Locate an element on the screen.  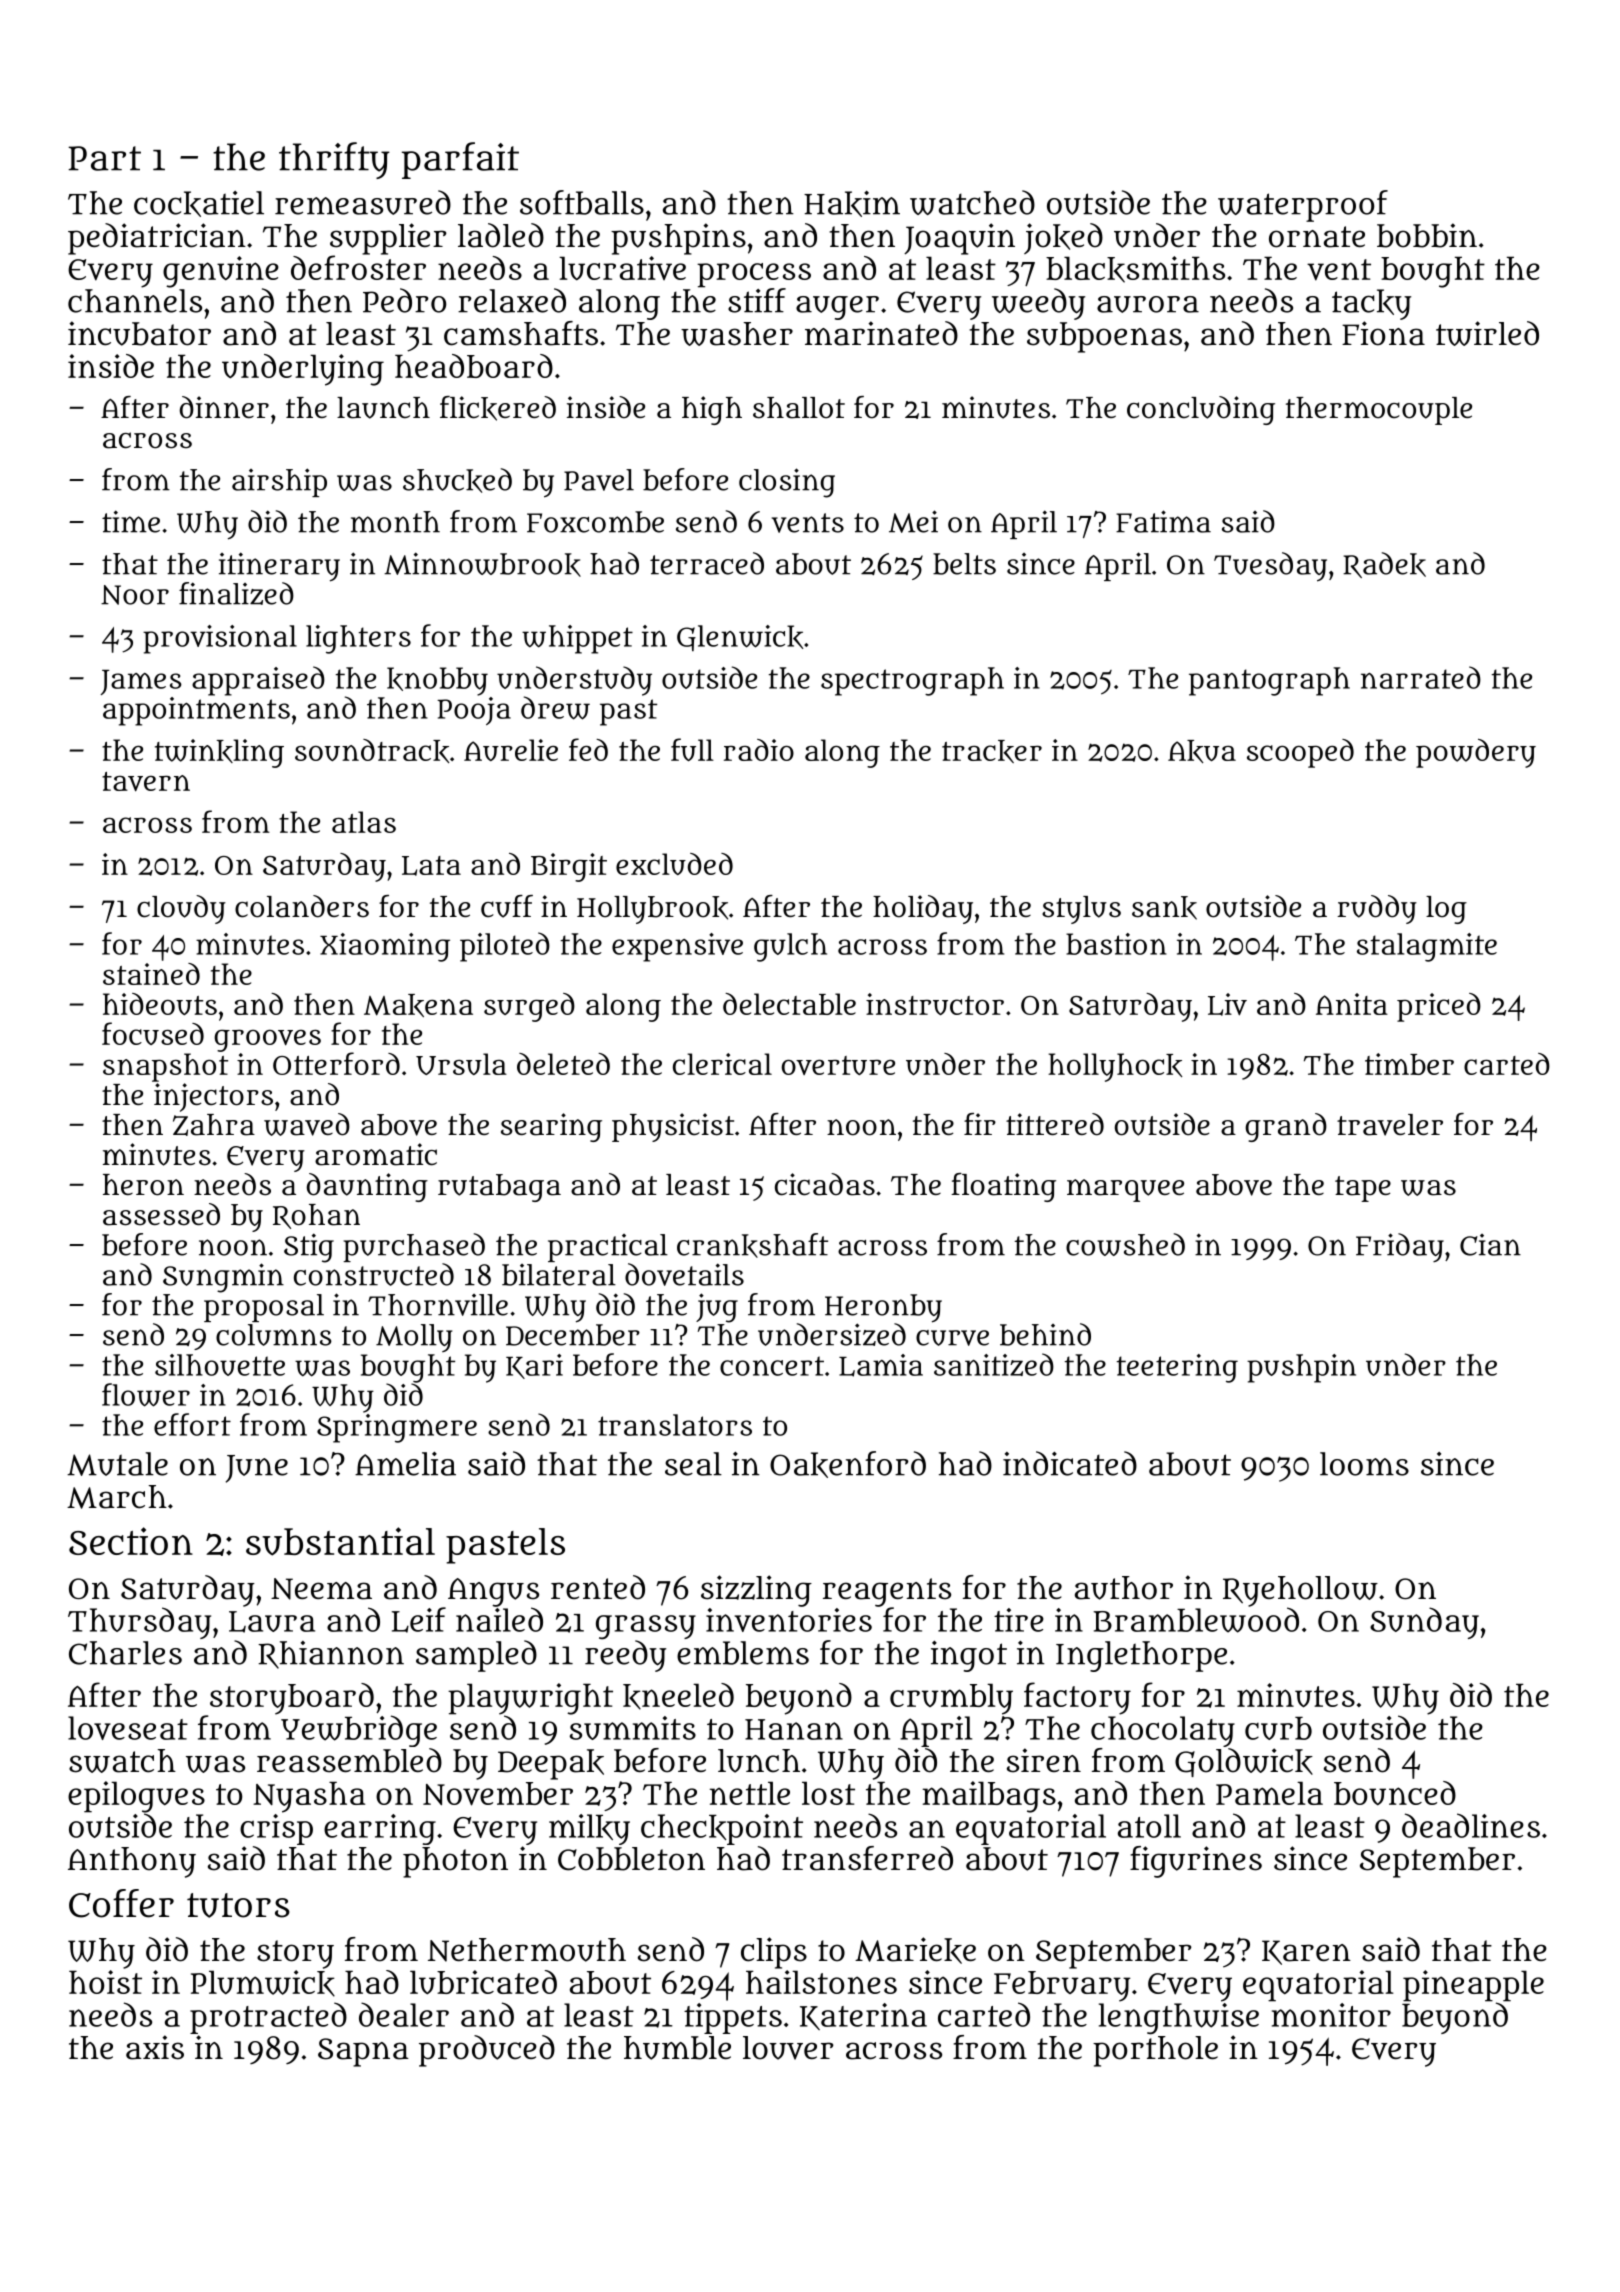
auger is located at coordinates (837, 308).
